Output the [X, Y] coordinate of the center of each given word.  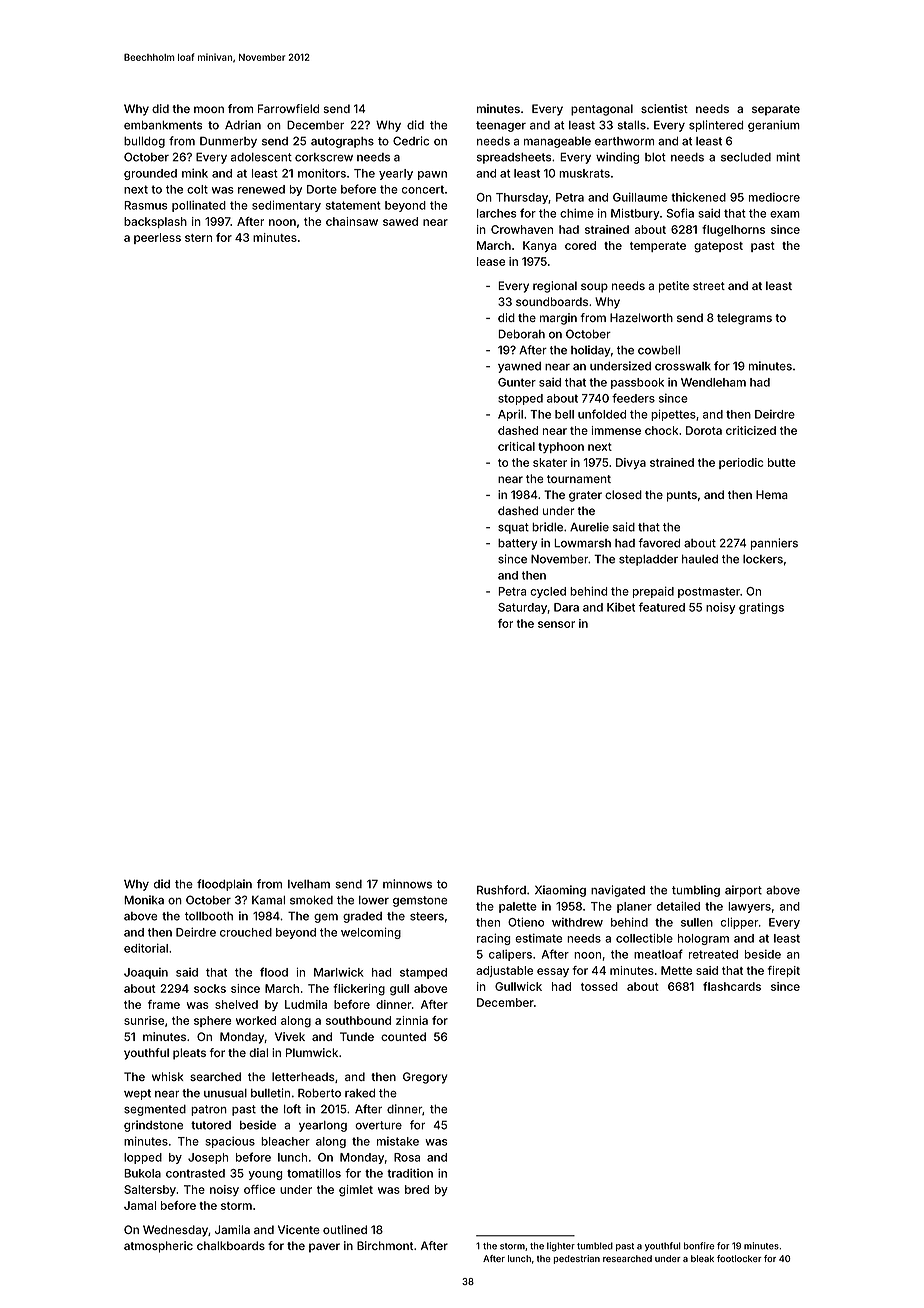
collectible [644, 938]
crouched [246, 932]
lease [491, 261]
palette [518, 907]
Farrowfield [288, 108]
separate [776, 110]
